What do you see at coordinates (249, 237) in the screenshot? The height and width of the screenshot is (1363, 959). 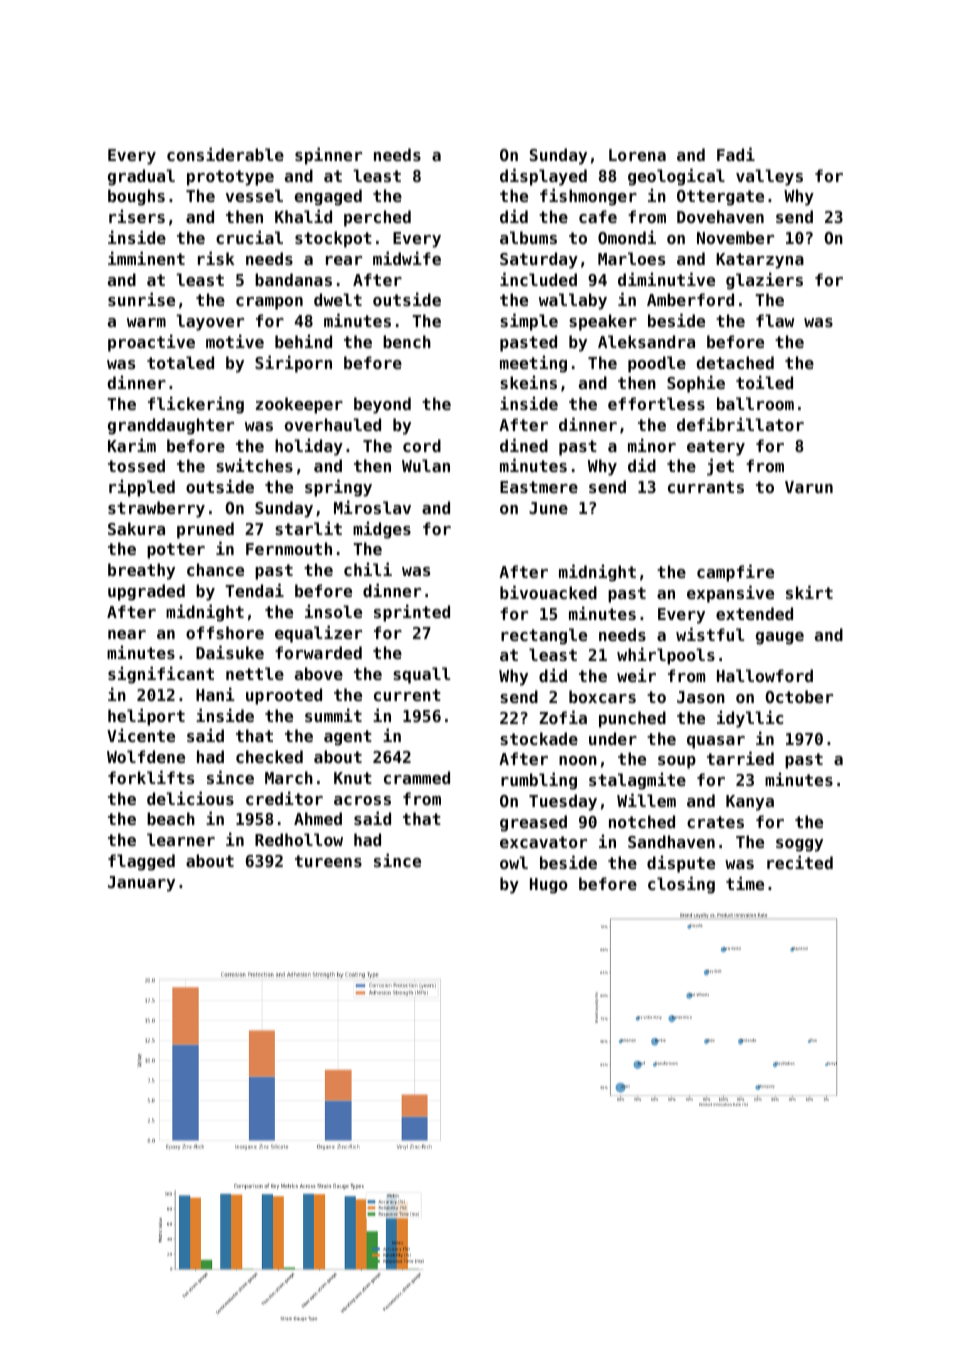 I see `crucial` at bounding box center [249, 237].
